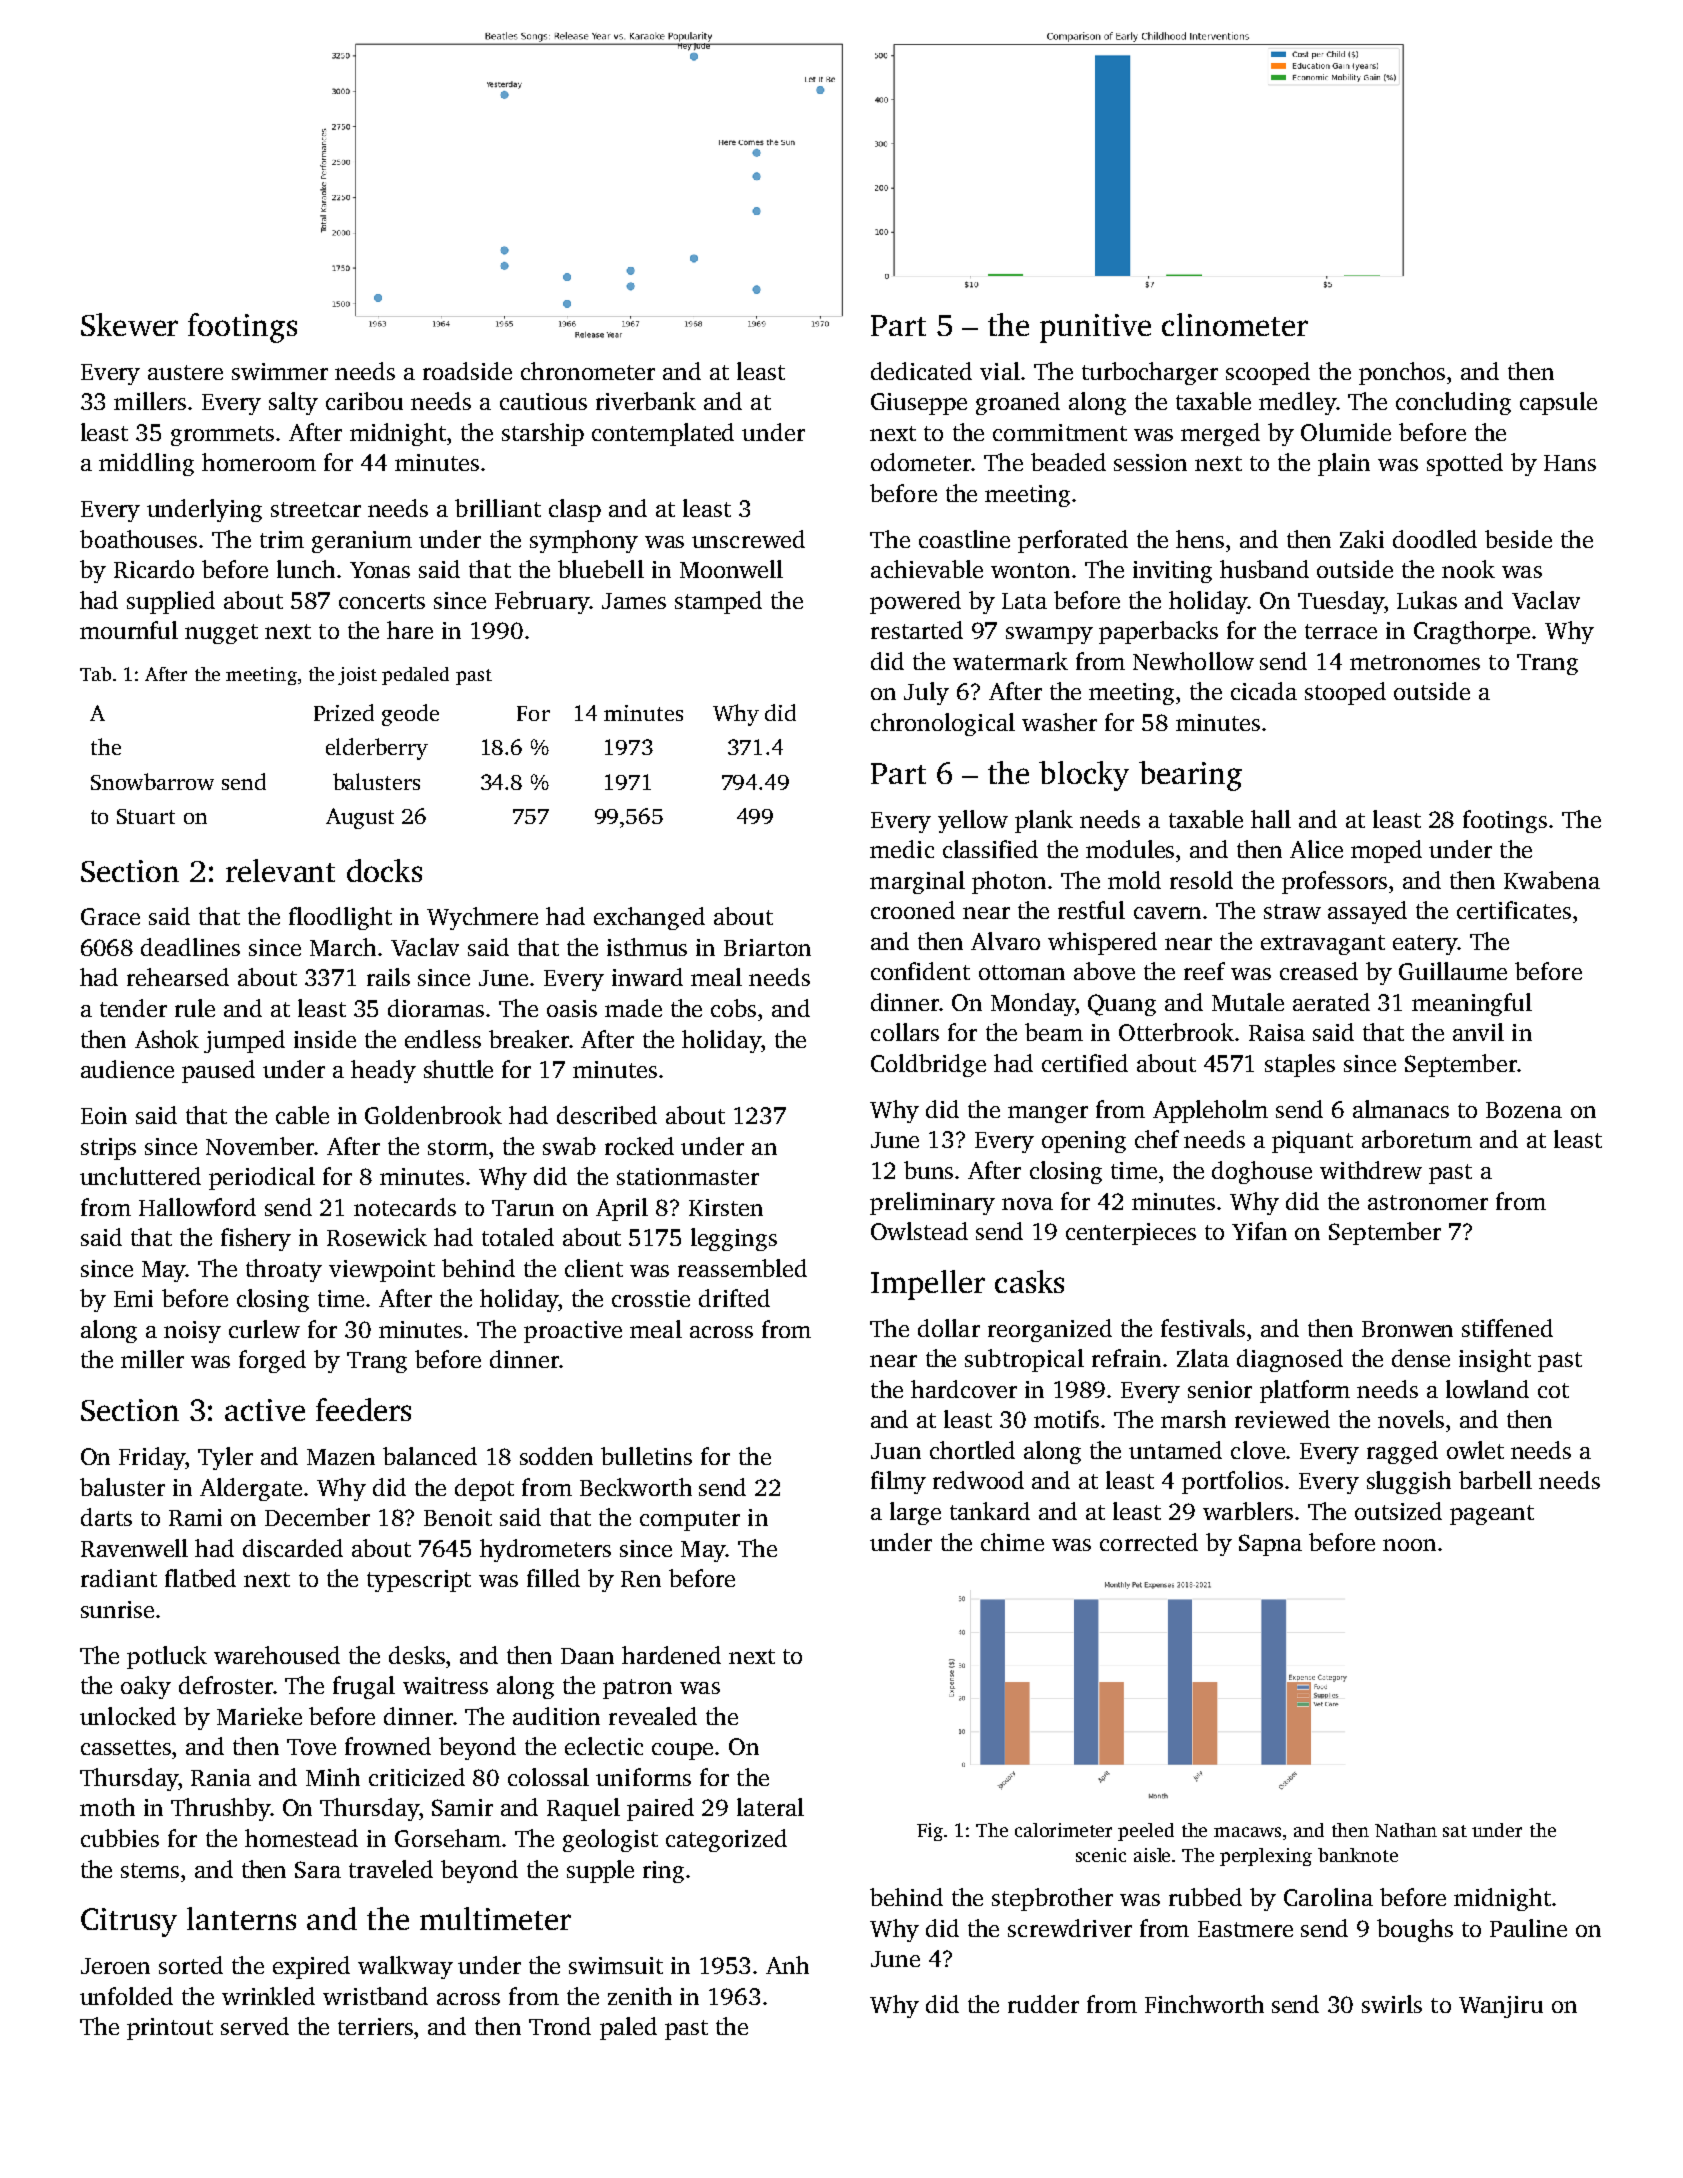 Image resolution: width=1683 pixels, height=2178 pixels. I want to click on rudder, so click(1043, 2004).
